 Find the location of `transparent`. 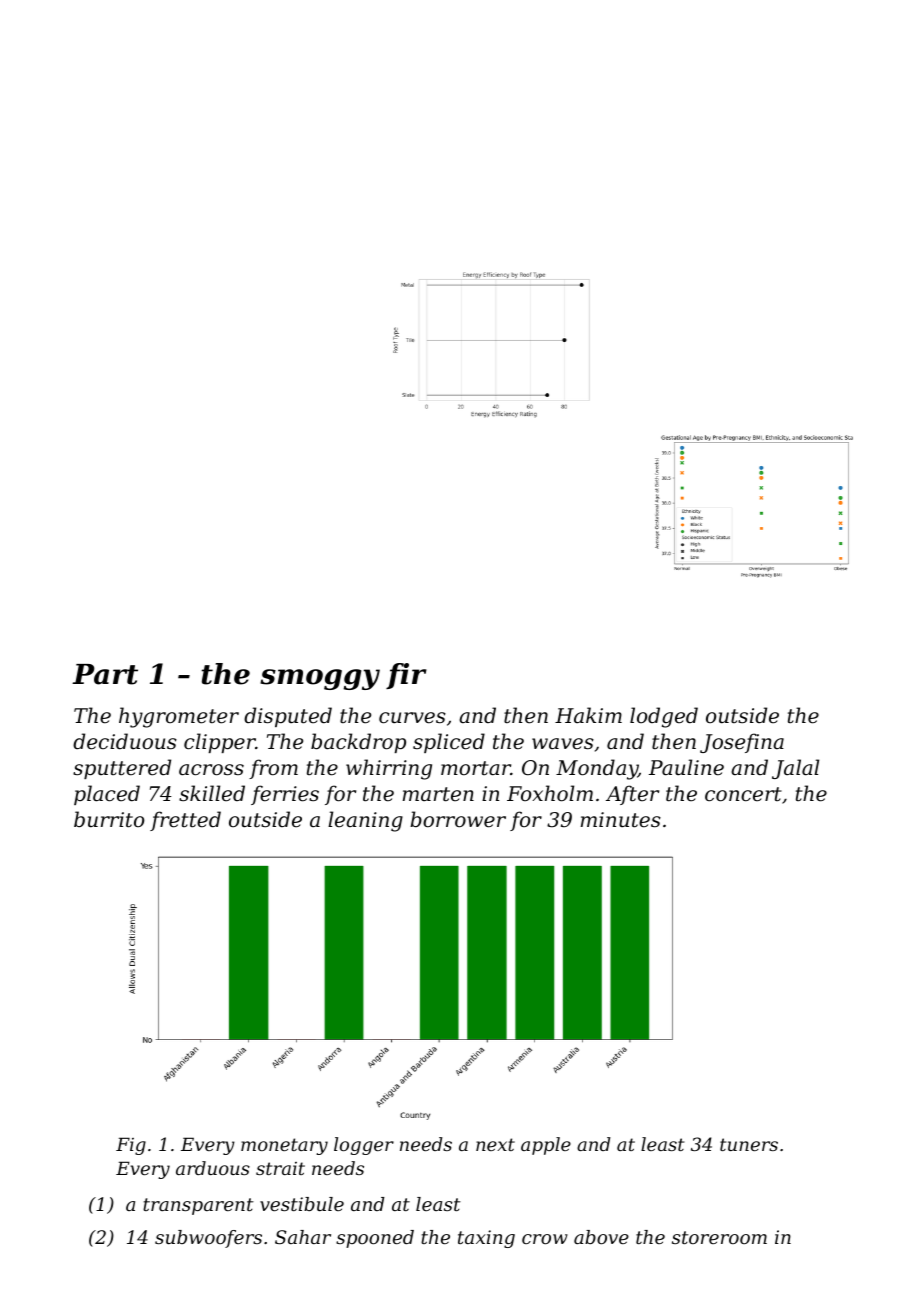

transparent is located at coordinates (198, 1206).
